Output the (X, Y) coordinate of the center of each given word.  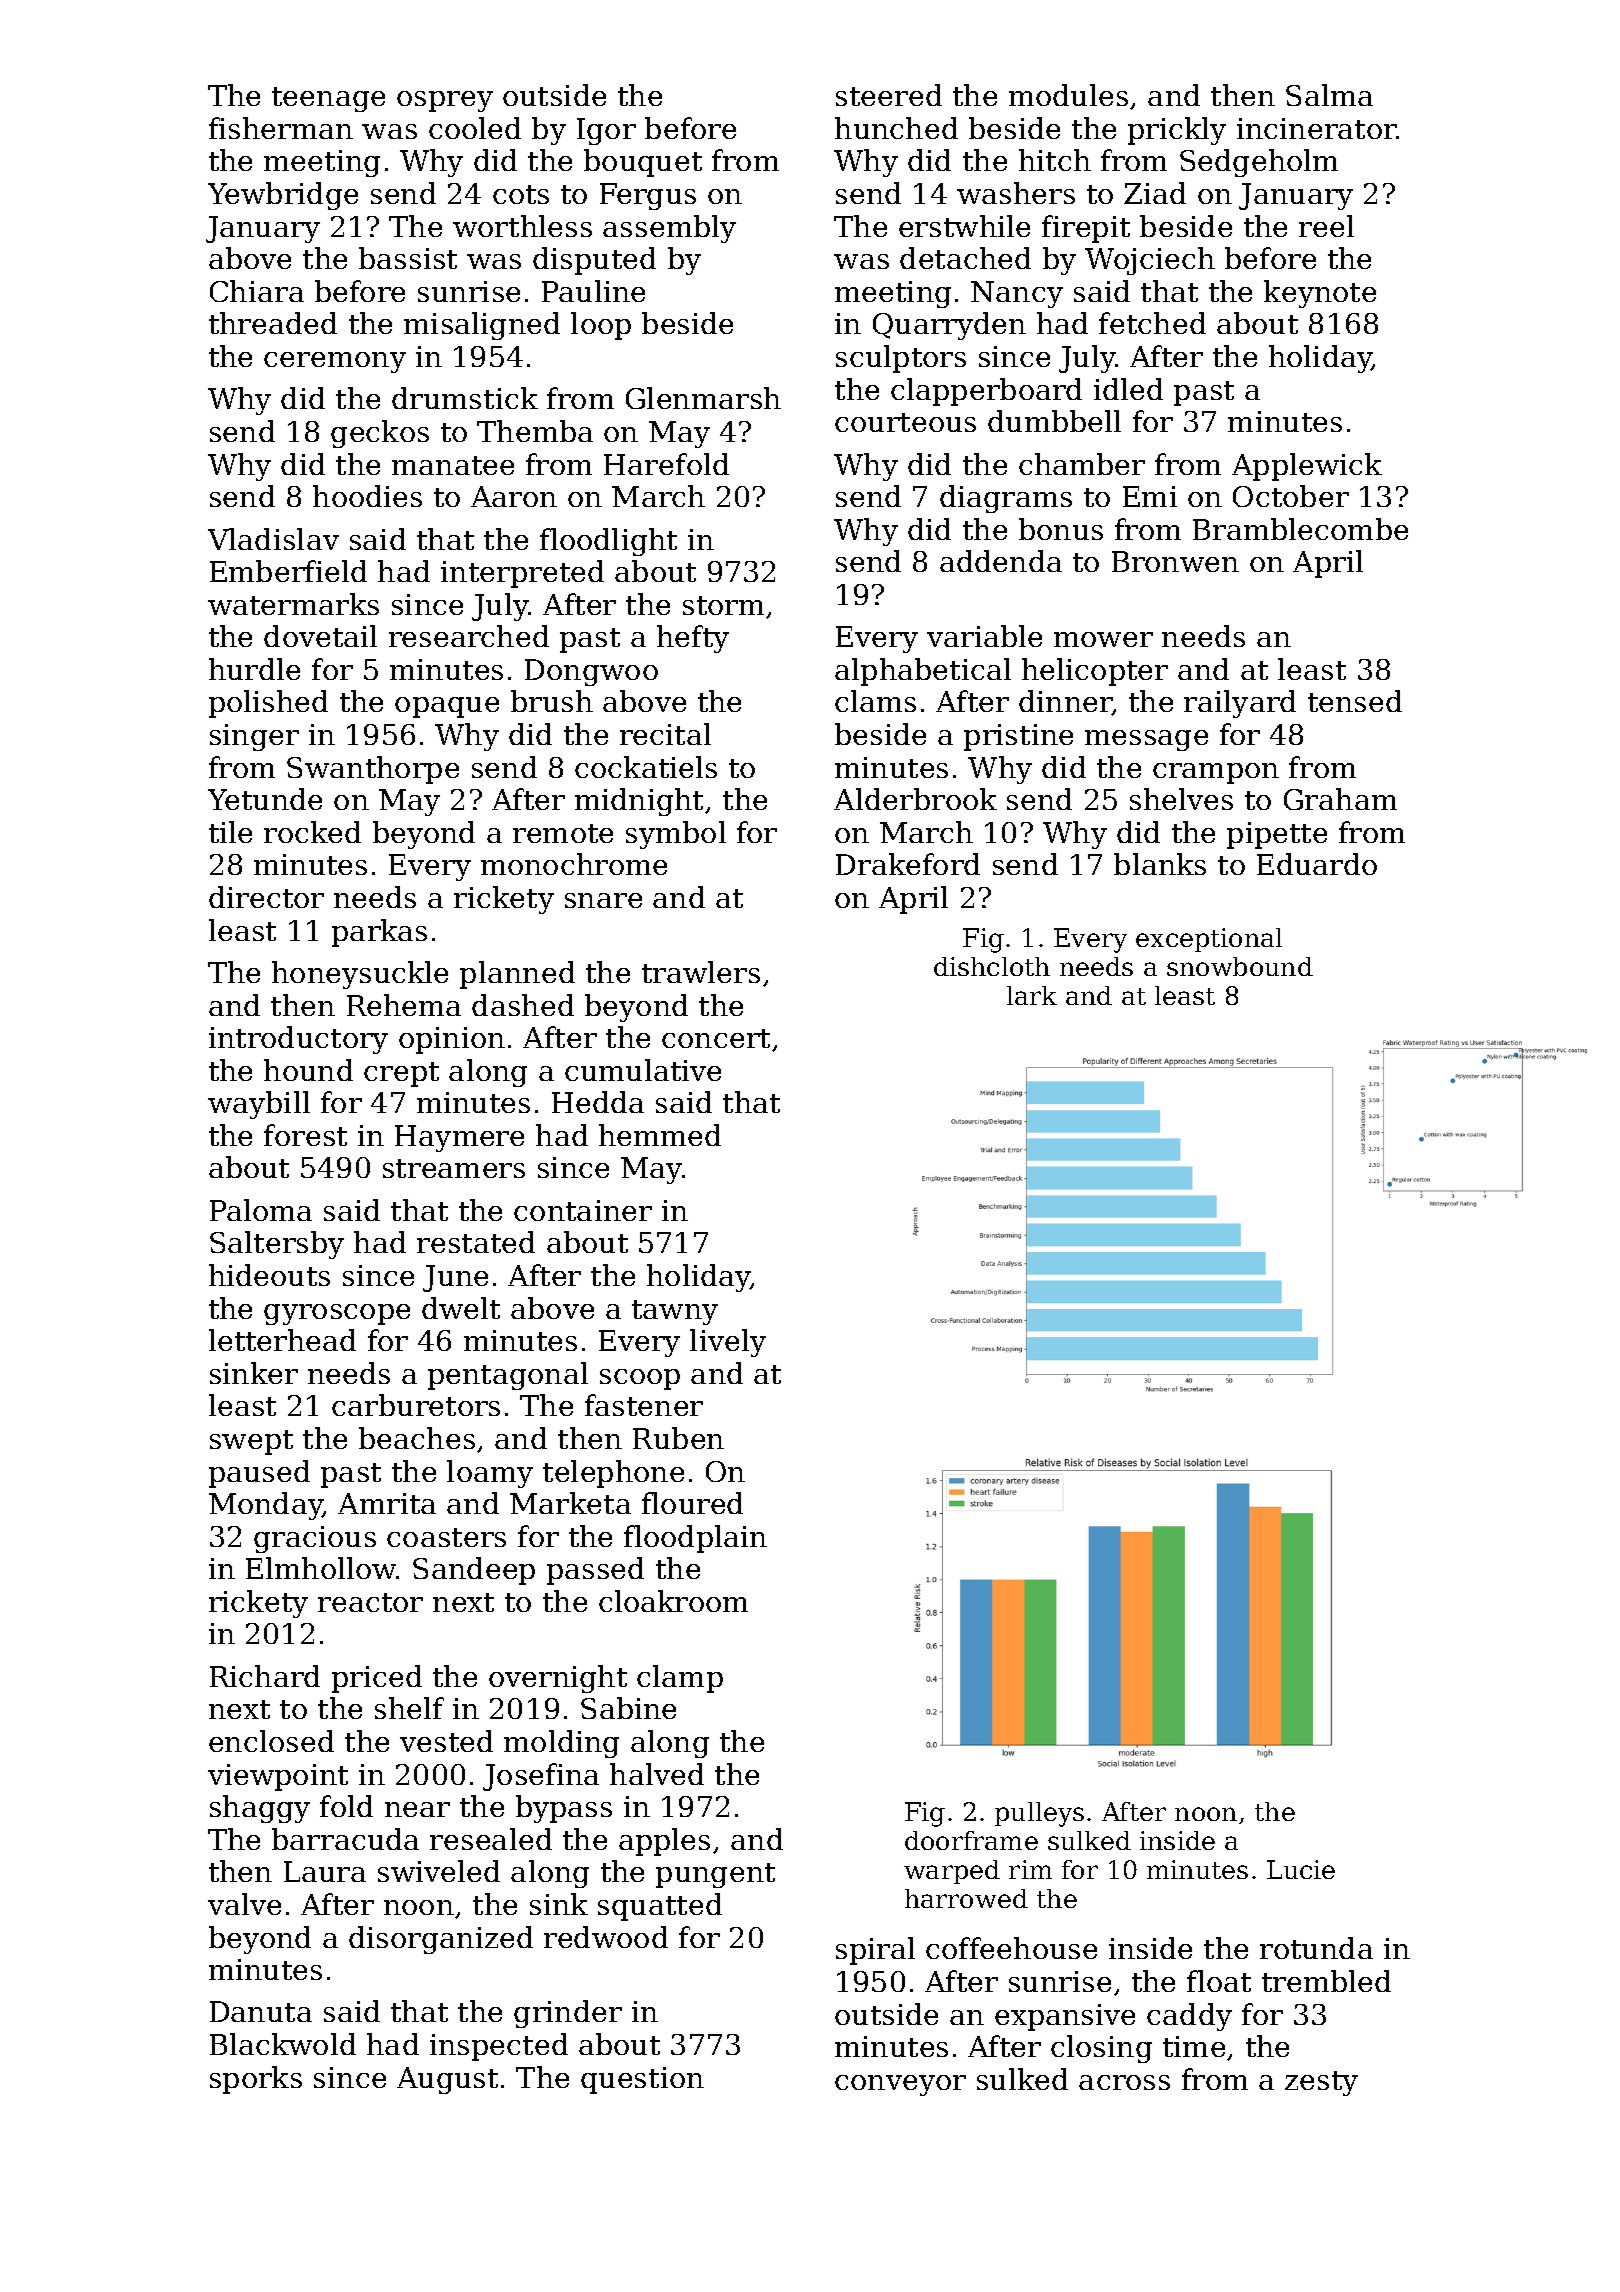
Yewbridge (283, 196)
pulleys (1039, 1814)
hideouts (269, 1275)
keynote (1320, 294)
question (642, 2080)
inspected (499, 2047)
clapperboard (986, 392)
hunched (896, 128)
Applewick (1307, 467)
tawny (675, 1312)
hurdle (254, 669)
